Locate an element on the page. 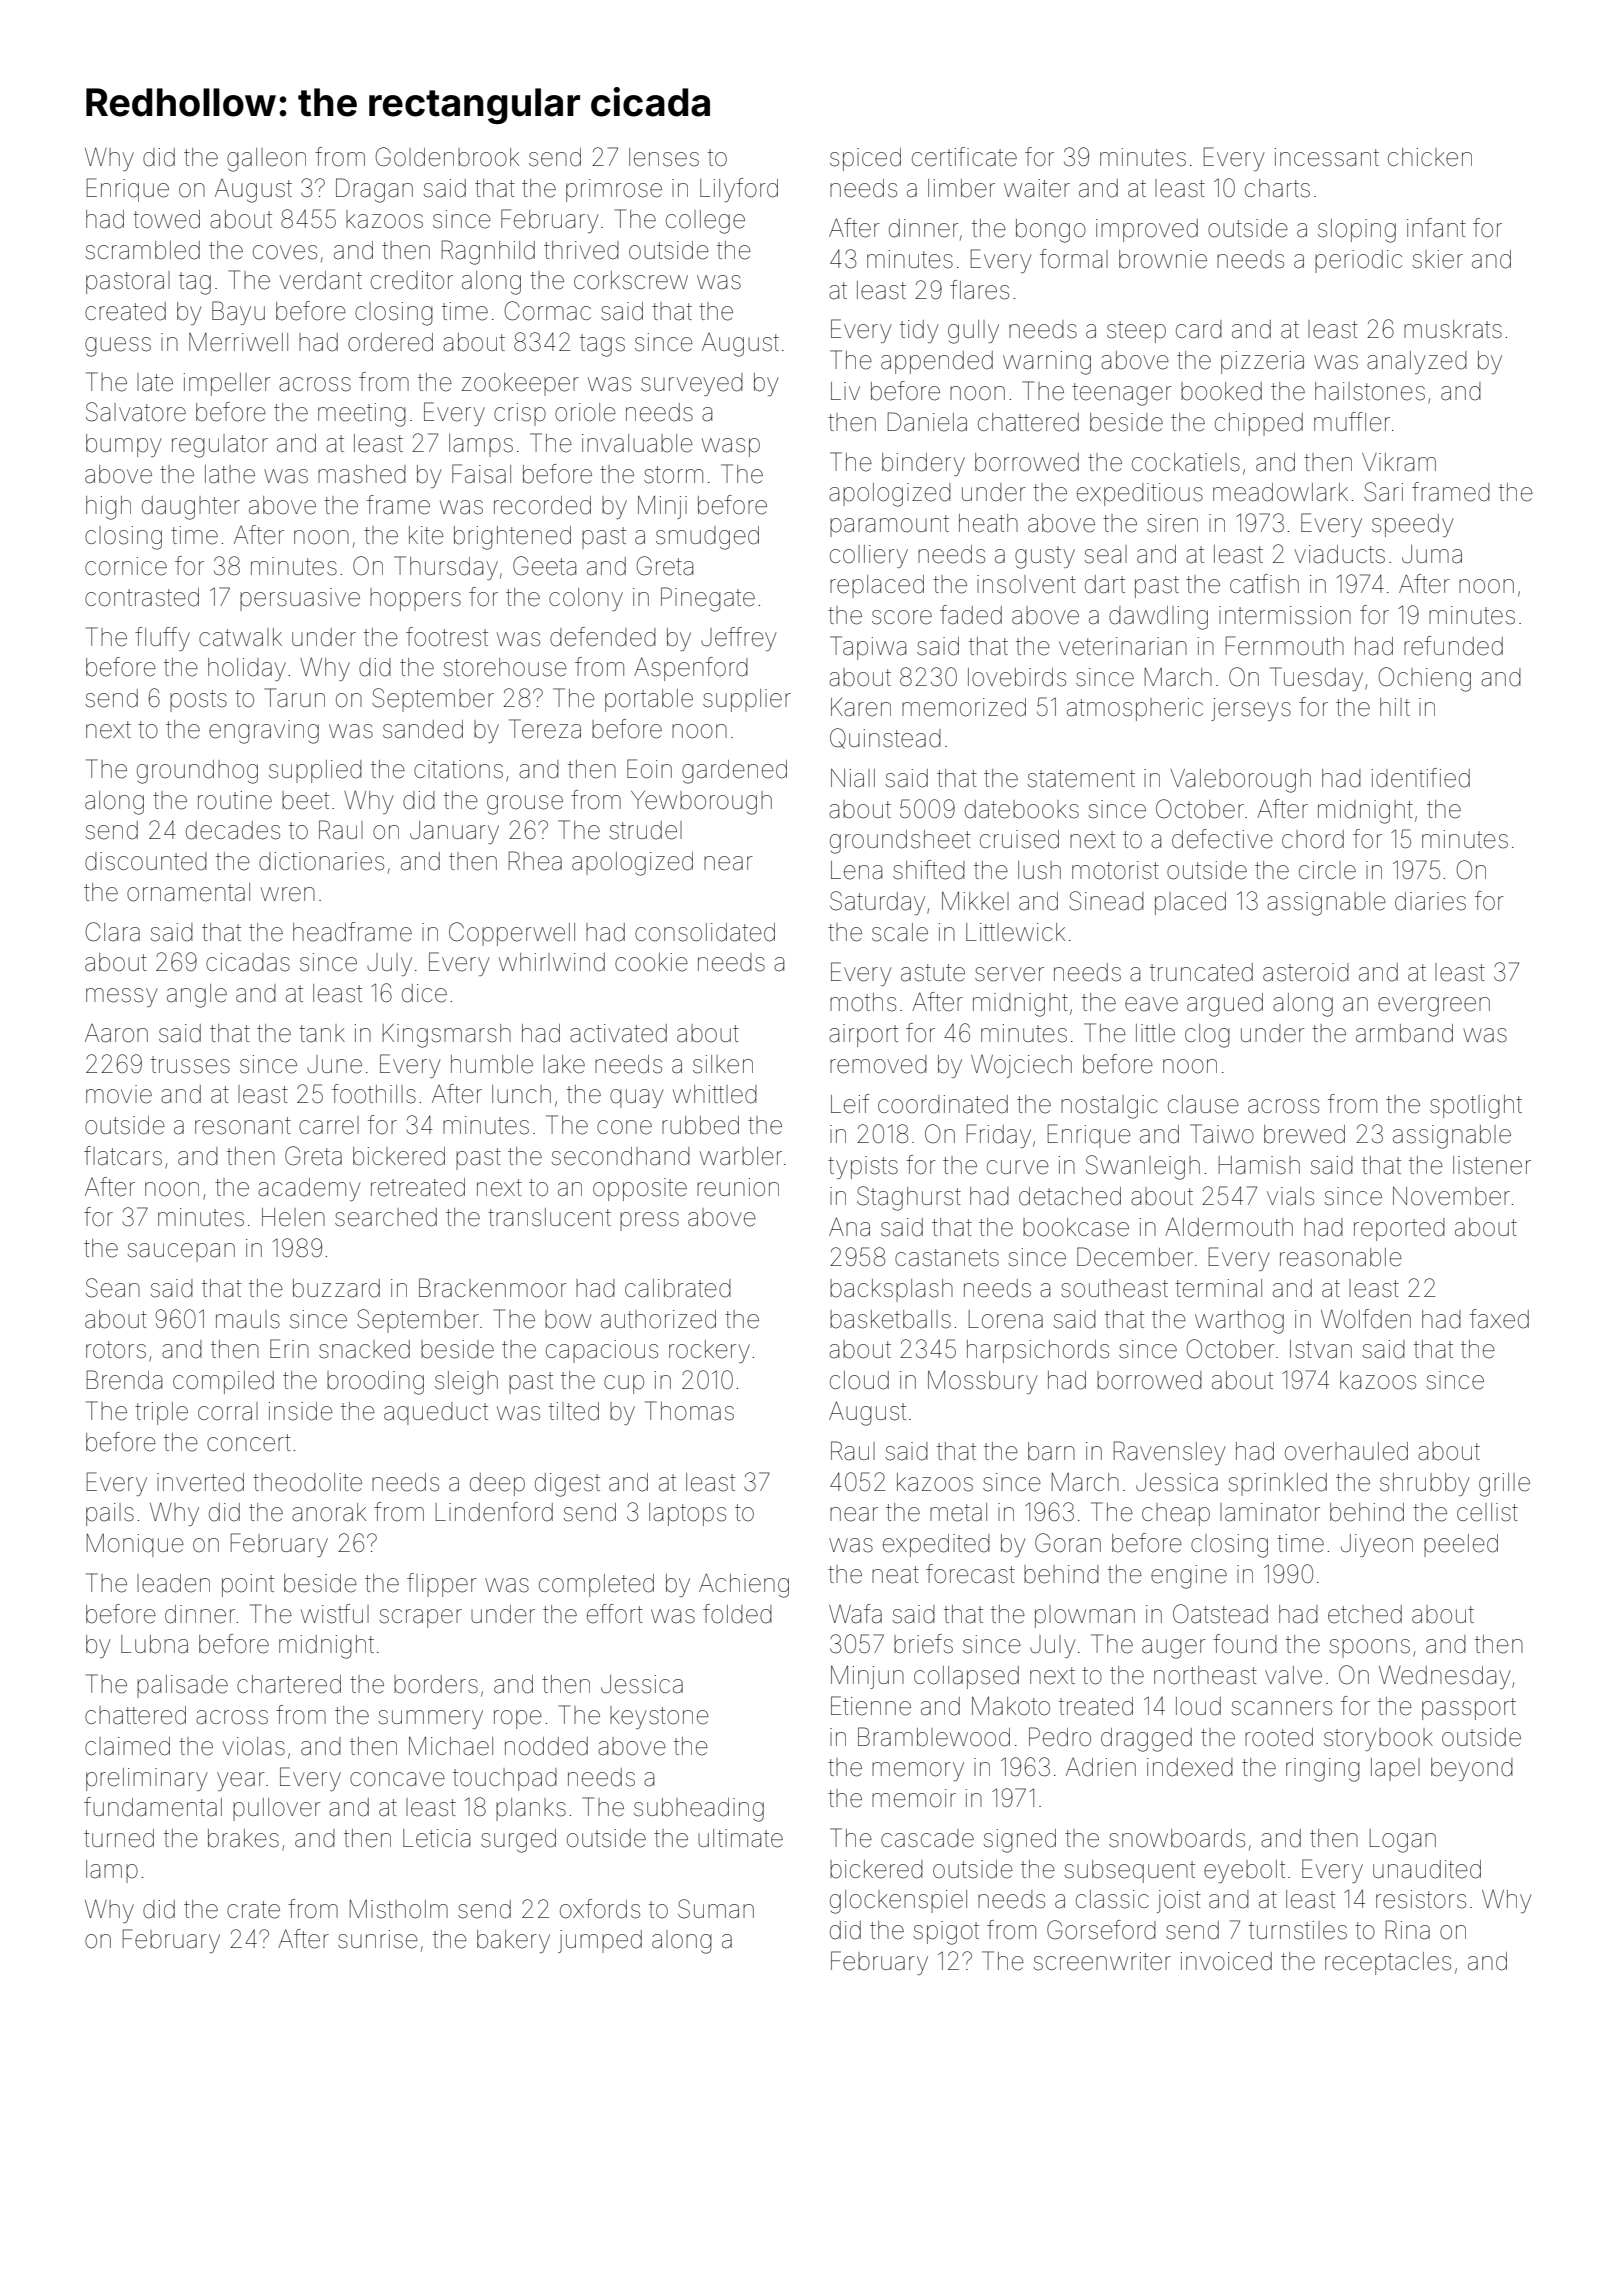 The image size is (1620, 2292). spigot is located at coordinates (946, 1933).
